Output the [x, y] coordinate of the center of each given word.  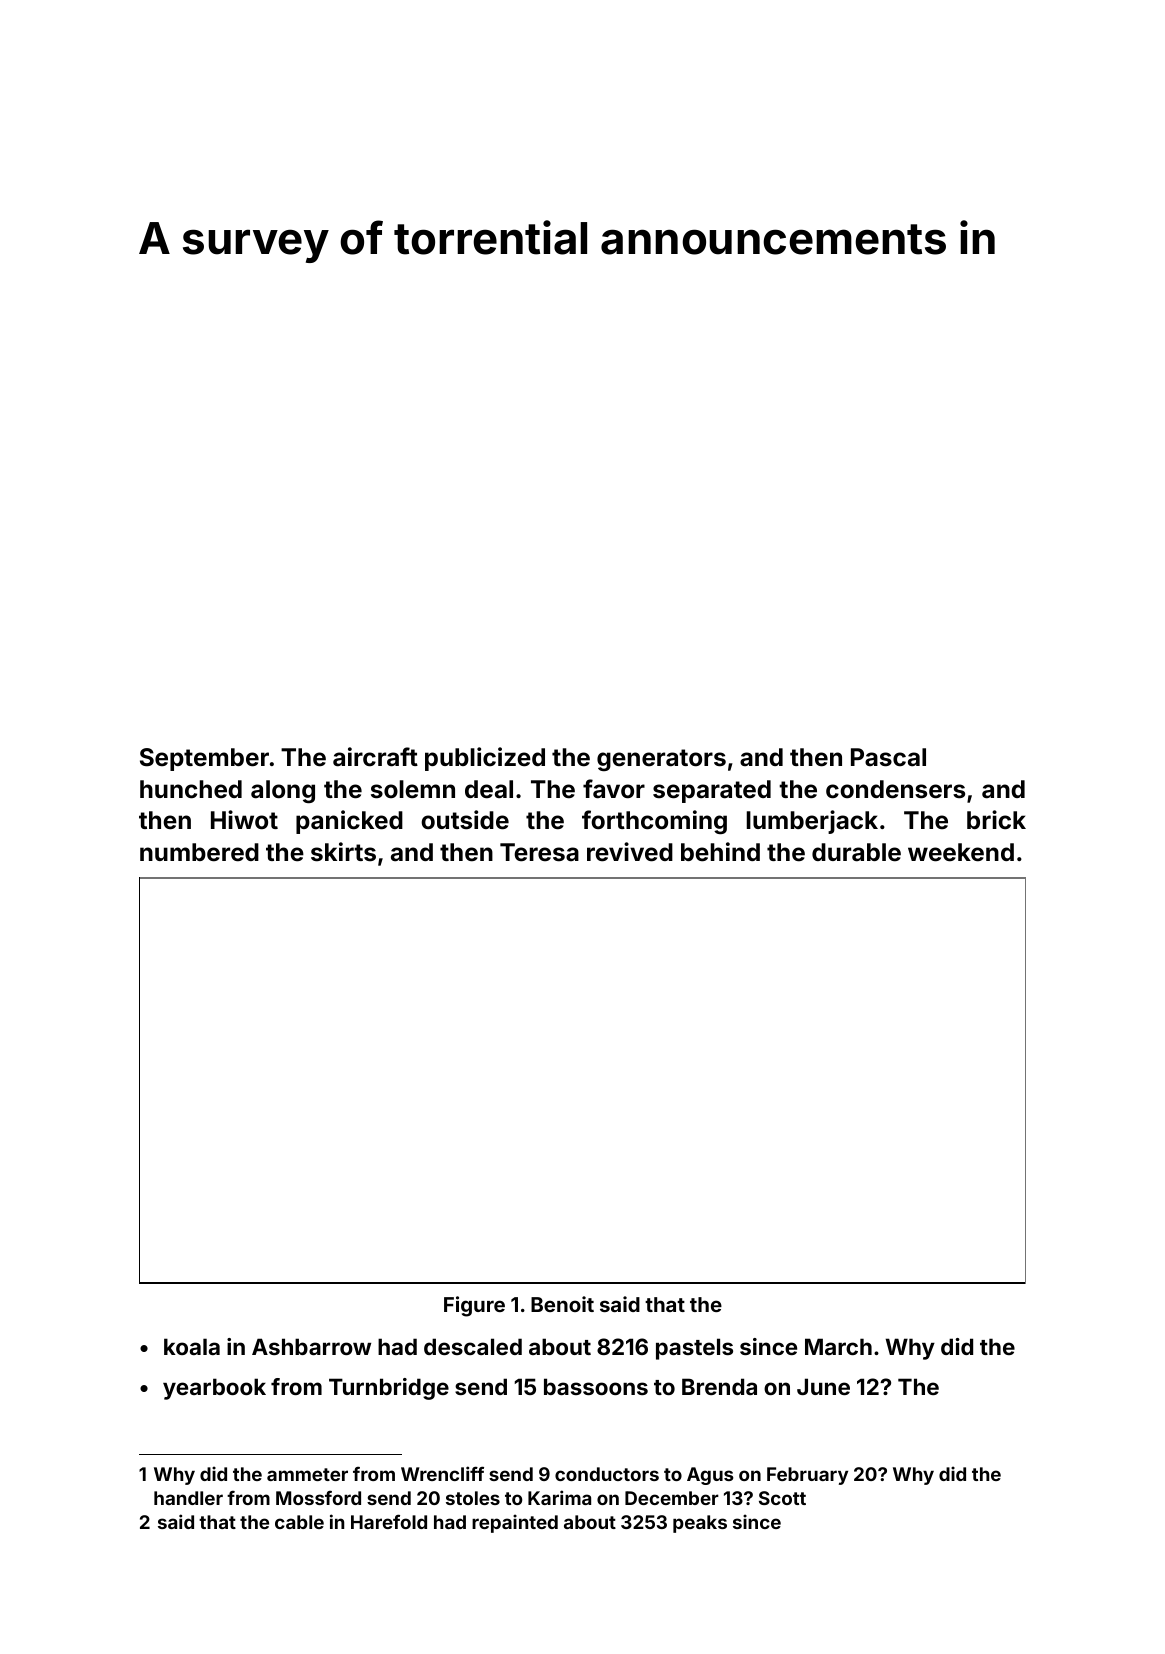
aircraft [375, 757]
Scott [782, 1498]
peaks [700, 1524]
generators [661, 760]
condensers [895, 789]
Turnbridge [389, 1389]
